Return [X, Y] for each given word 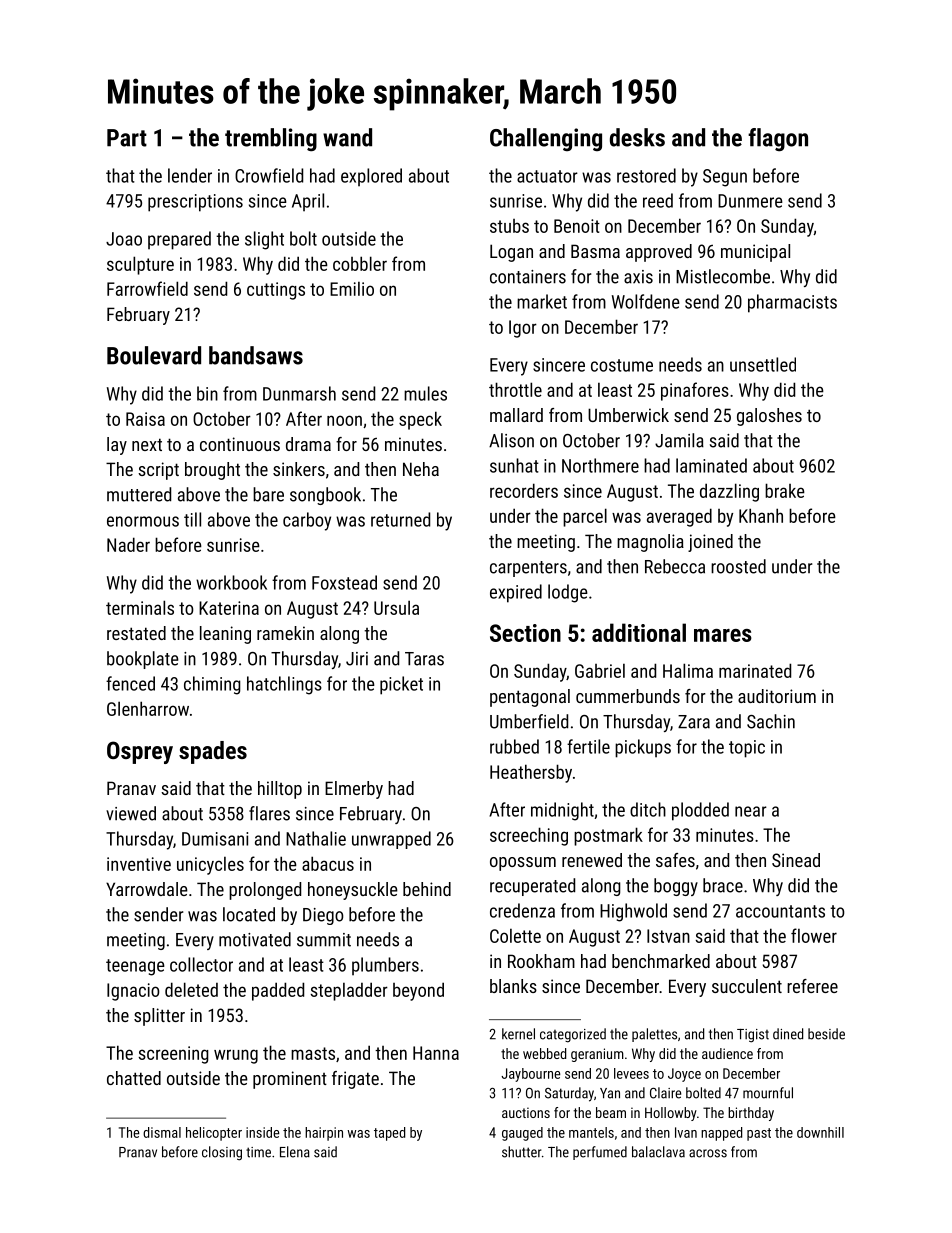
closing [222, 1153]
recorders [524, 490]
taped [389, 1134]
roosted [738, 566]
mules [425, 393]
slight [264, 240]
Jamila [679, 440]
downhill [820, 1132]
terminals [140, 607]
